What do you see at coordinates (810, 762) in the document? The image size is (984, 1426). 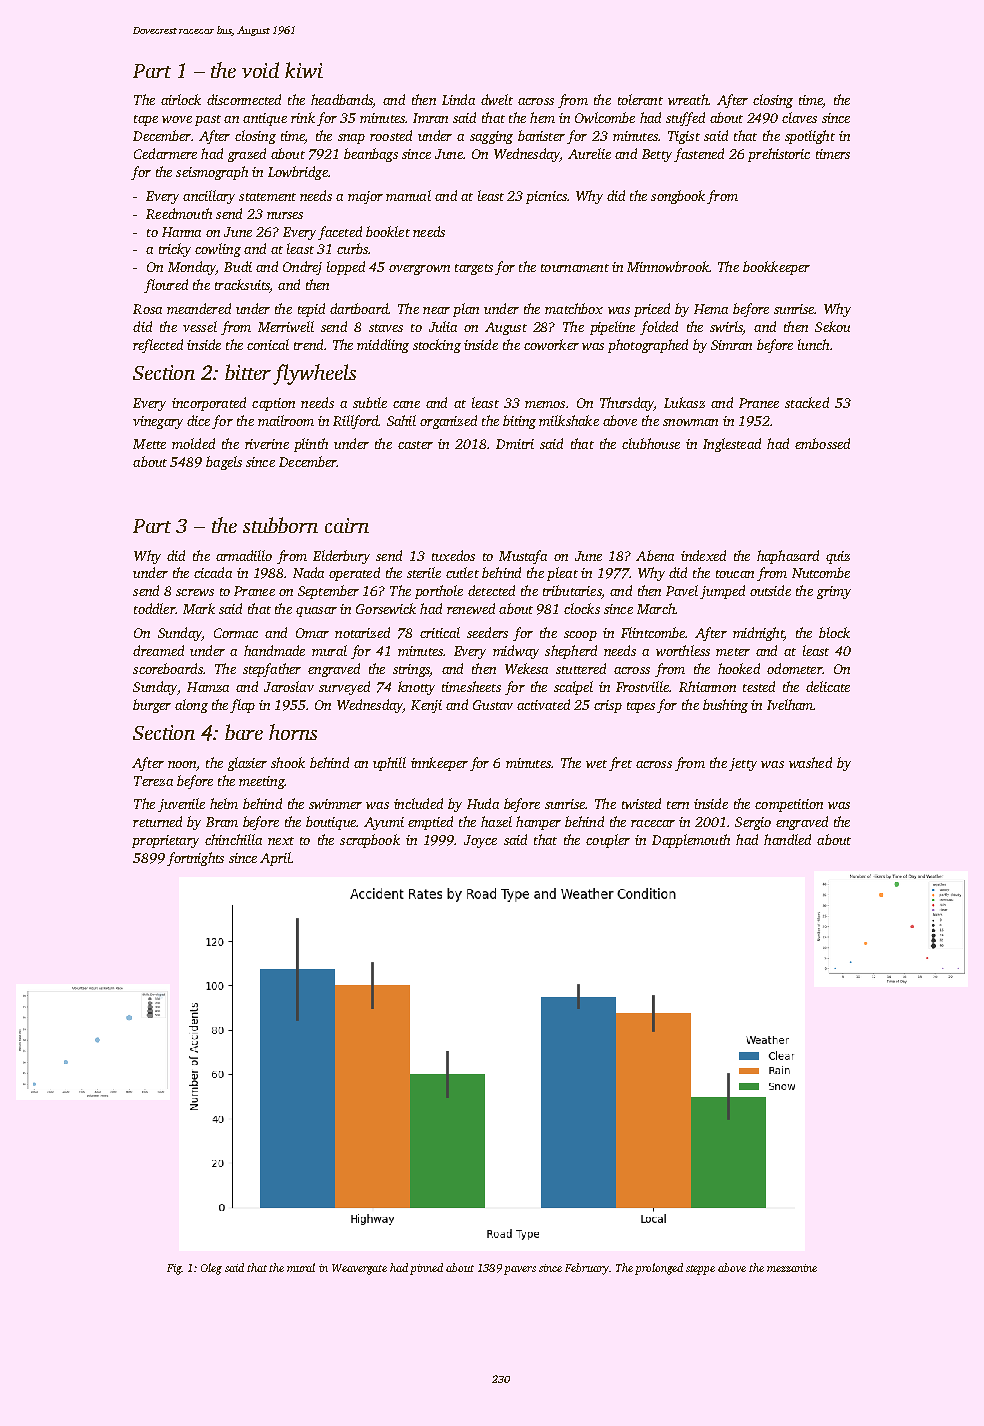 I see `washed` at bounding box center [810, 762].
